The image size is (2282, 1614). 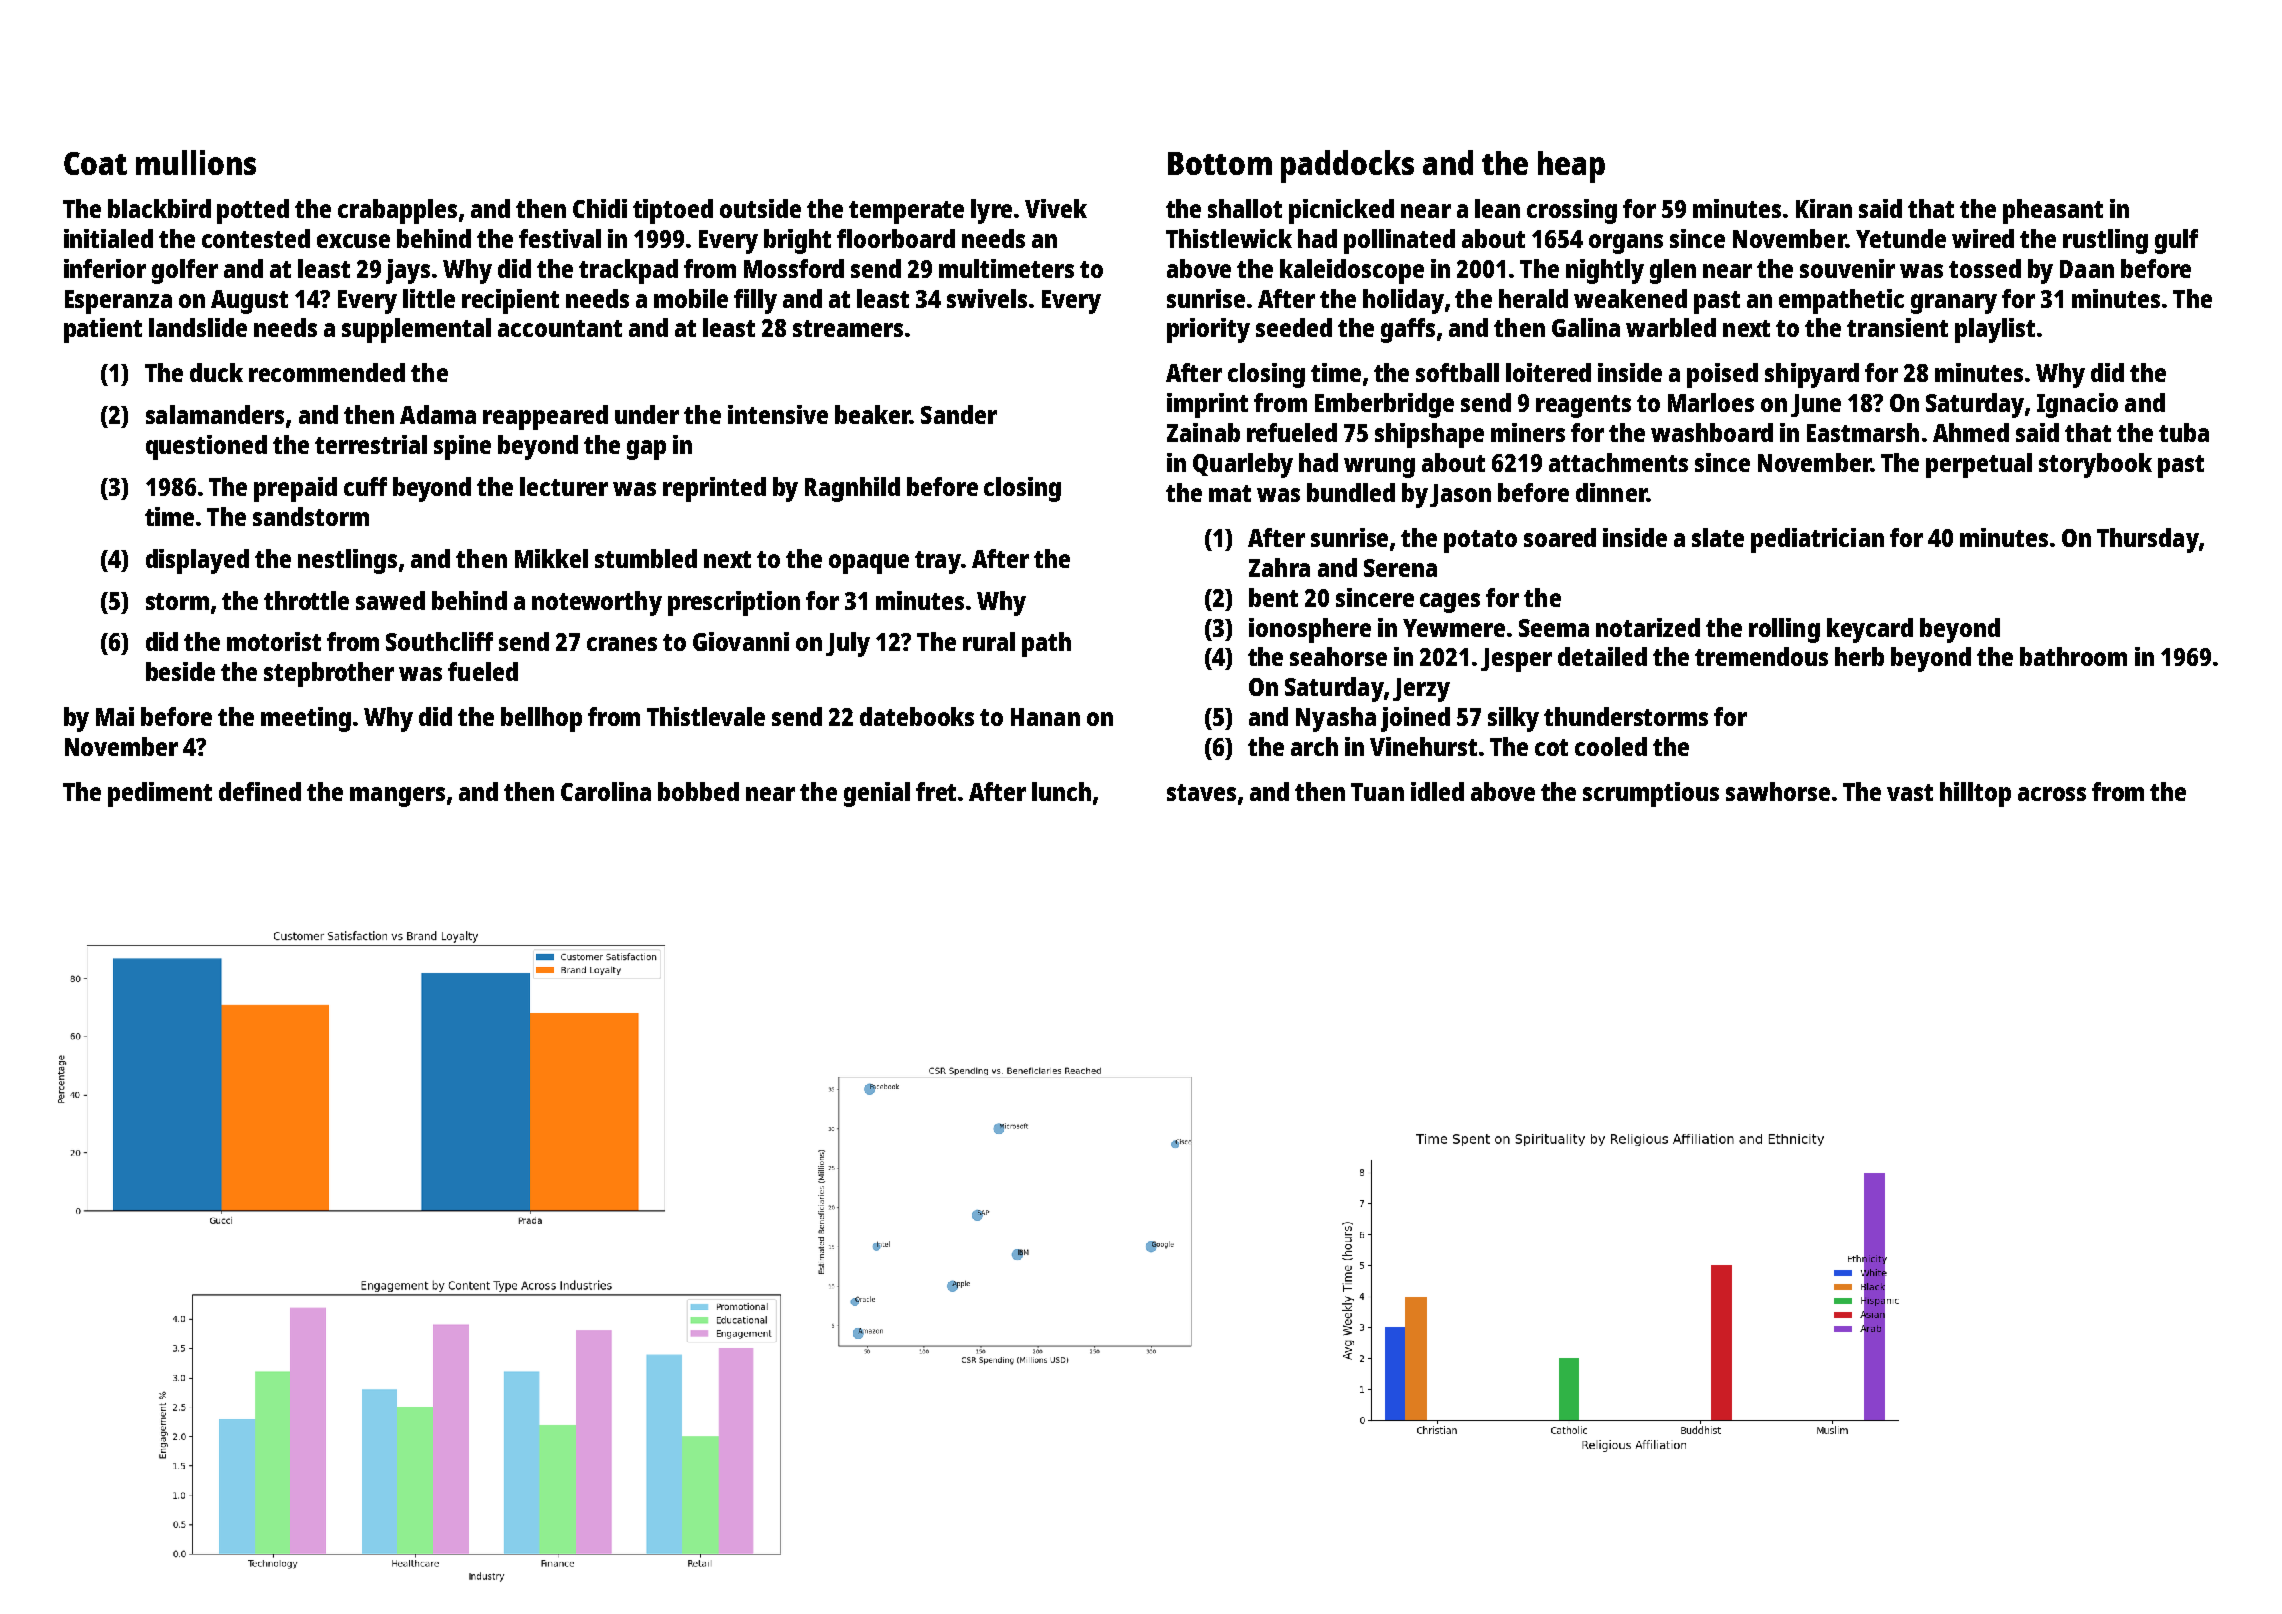 What do you see at coordinates (2053, 211) in the page?
I see `pheasant` at bounding box center [2053, 211].
